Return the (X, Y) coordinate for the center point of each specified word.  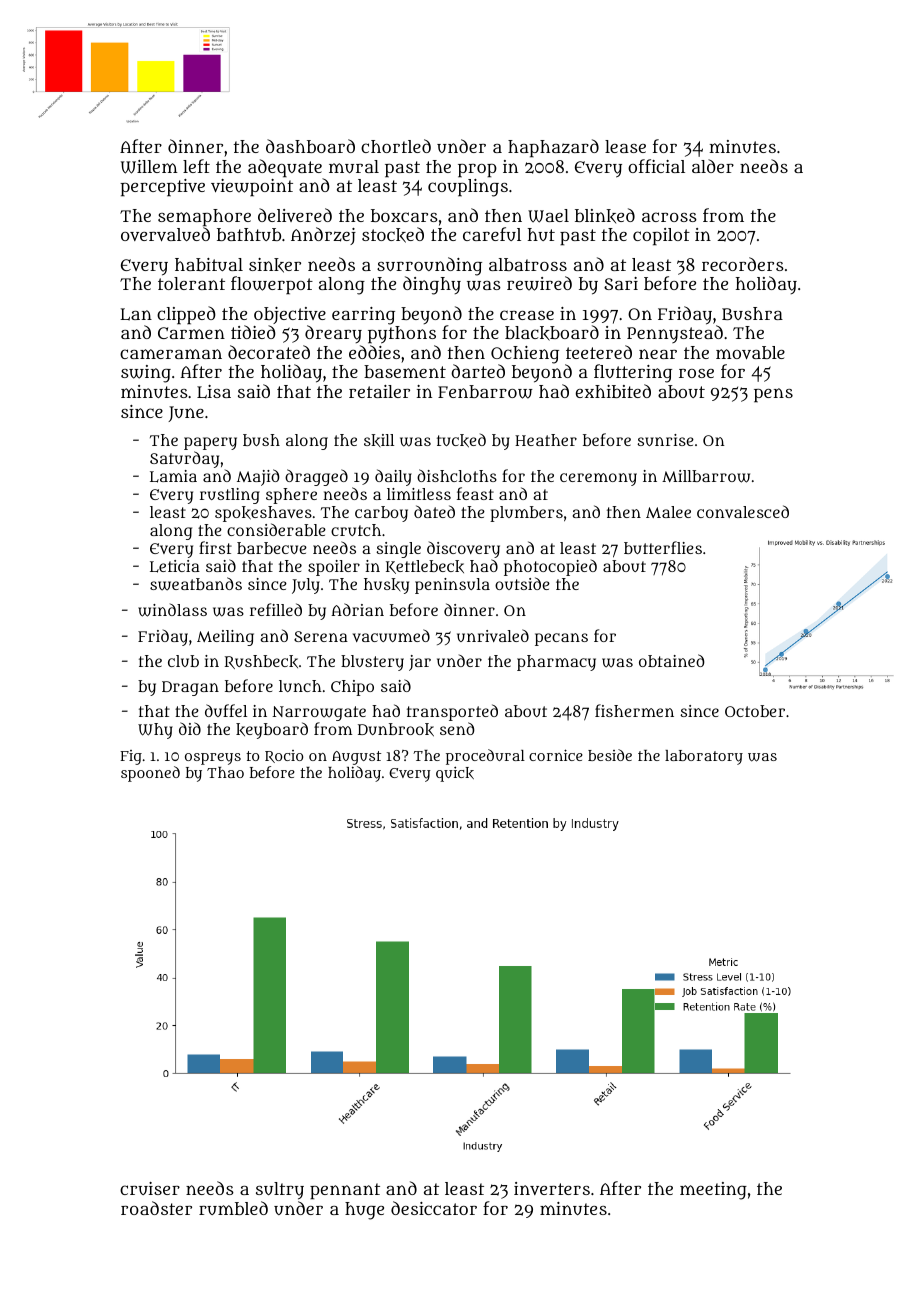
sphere (291, 496)
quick (455, 774)
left (196, 166)
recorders (743, 264)
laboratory (704, 757)
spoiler (334, 568)
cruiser (150, 1188)
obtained (672, 660)
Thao (225, 772)
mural (354, 166)
